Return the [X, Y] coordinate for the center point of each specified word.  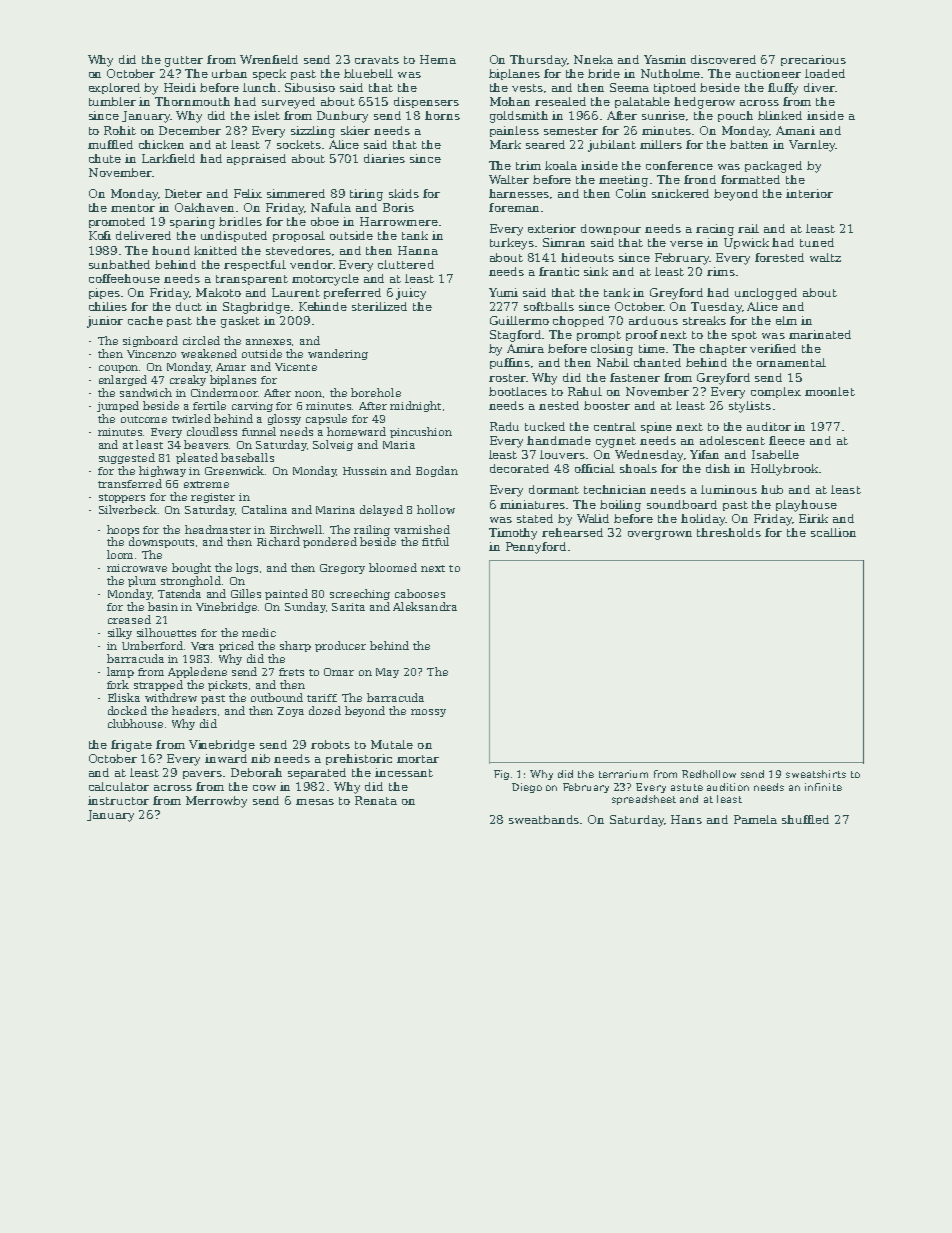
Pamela [755, 819]
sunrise [663, 115]
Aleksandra [425, 606]
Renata [376, 800]
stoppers [122, 498]
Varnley [812, 146]
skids [404, 193]
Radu [504, 426]
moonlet [830, 391]
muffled [110, 144]
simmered [296, 193]
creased [129, 619]
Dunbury [342, 117]
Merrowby [216, 802]
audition [728, 787]
